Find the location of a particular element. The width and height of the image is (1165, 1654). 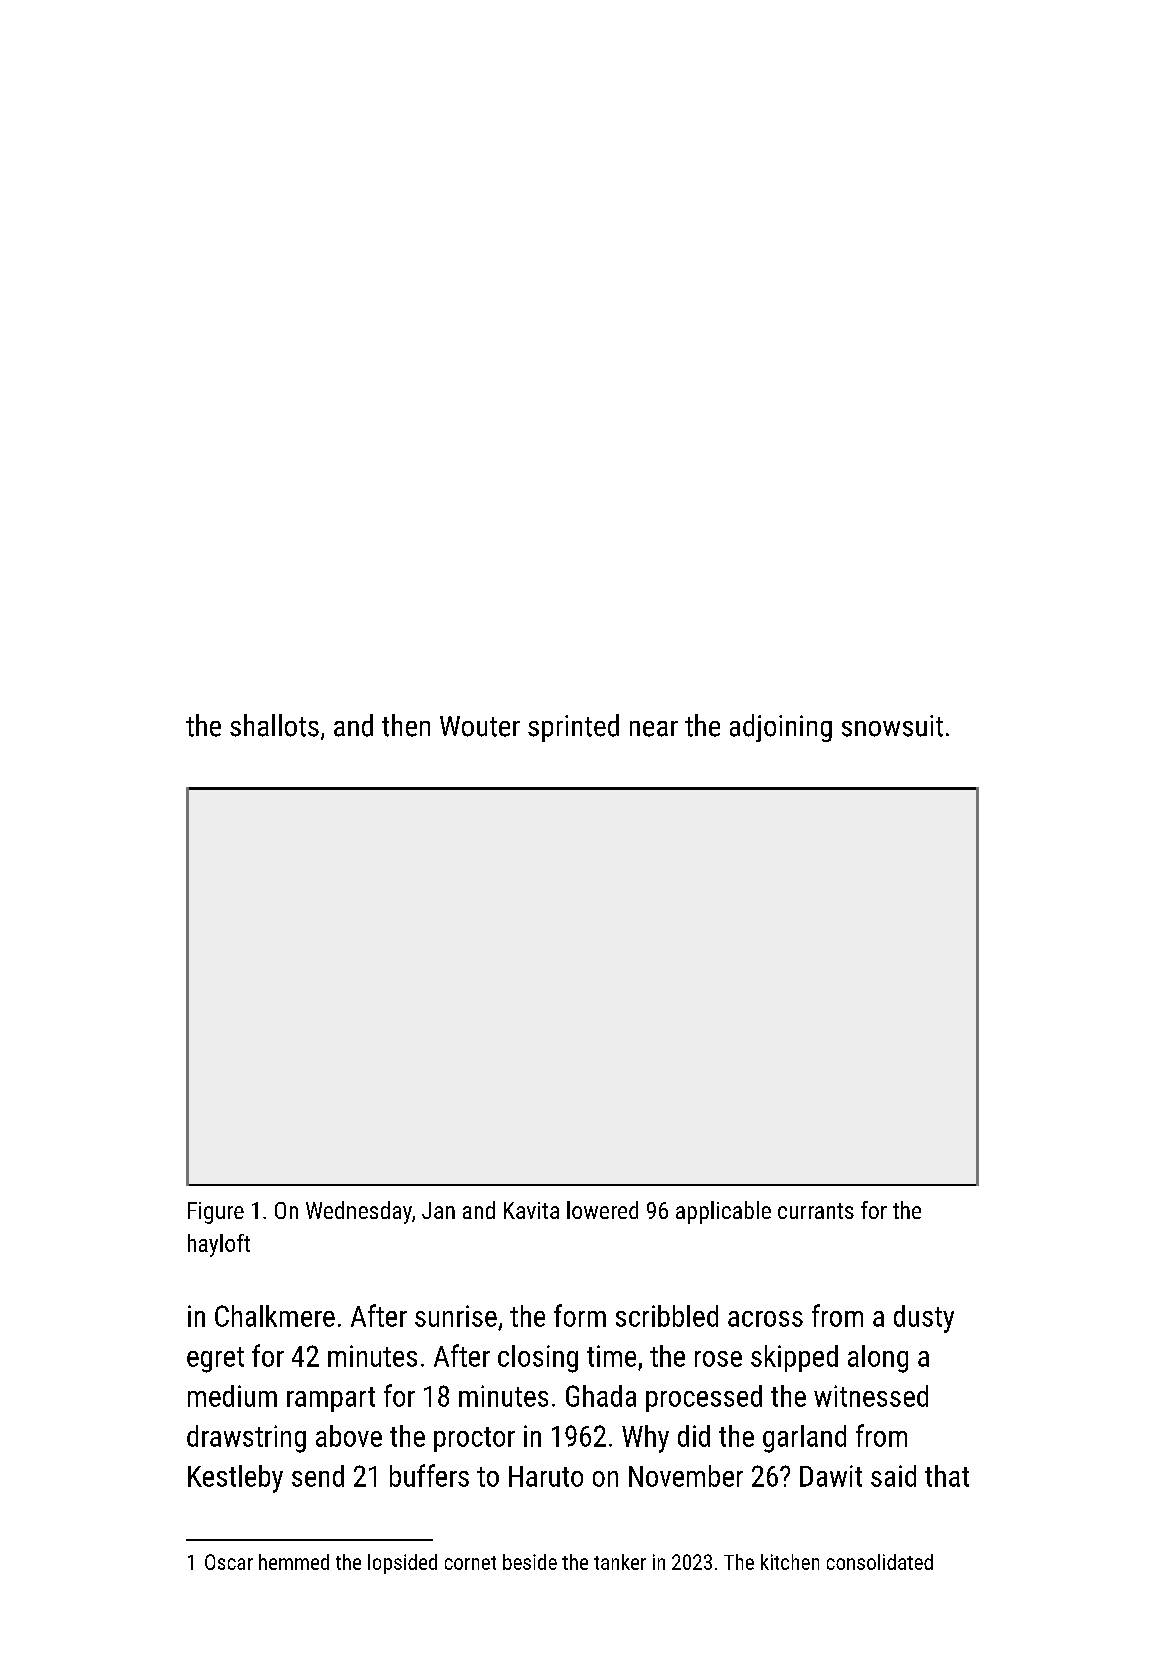

Wednesday is located at coordinates (359, 1212).
